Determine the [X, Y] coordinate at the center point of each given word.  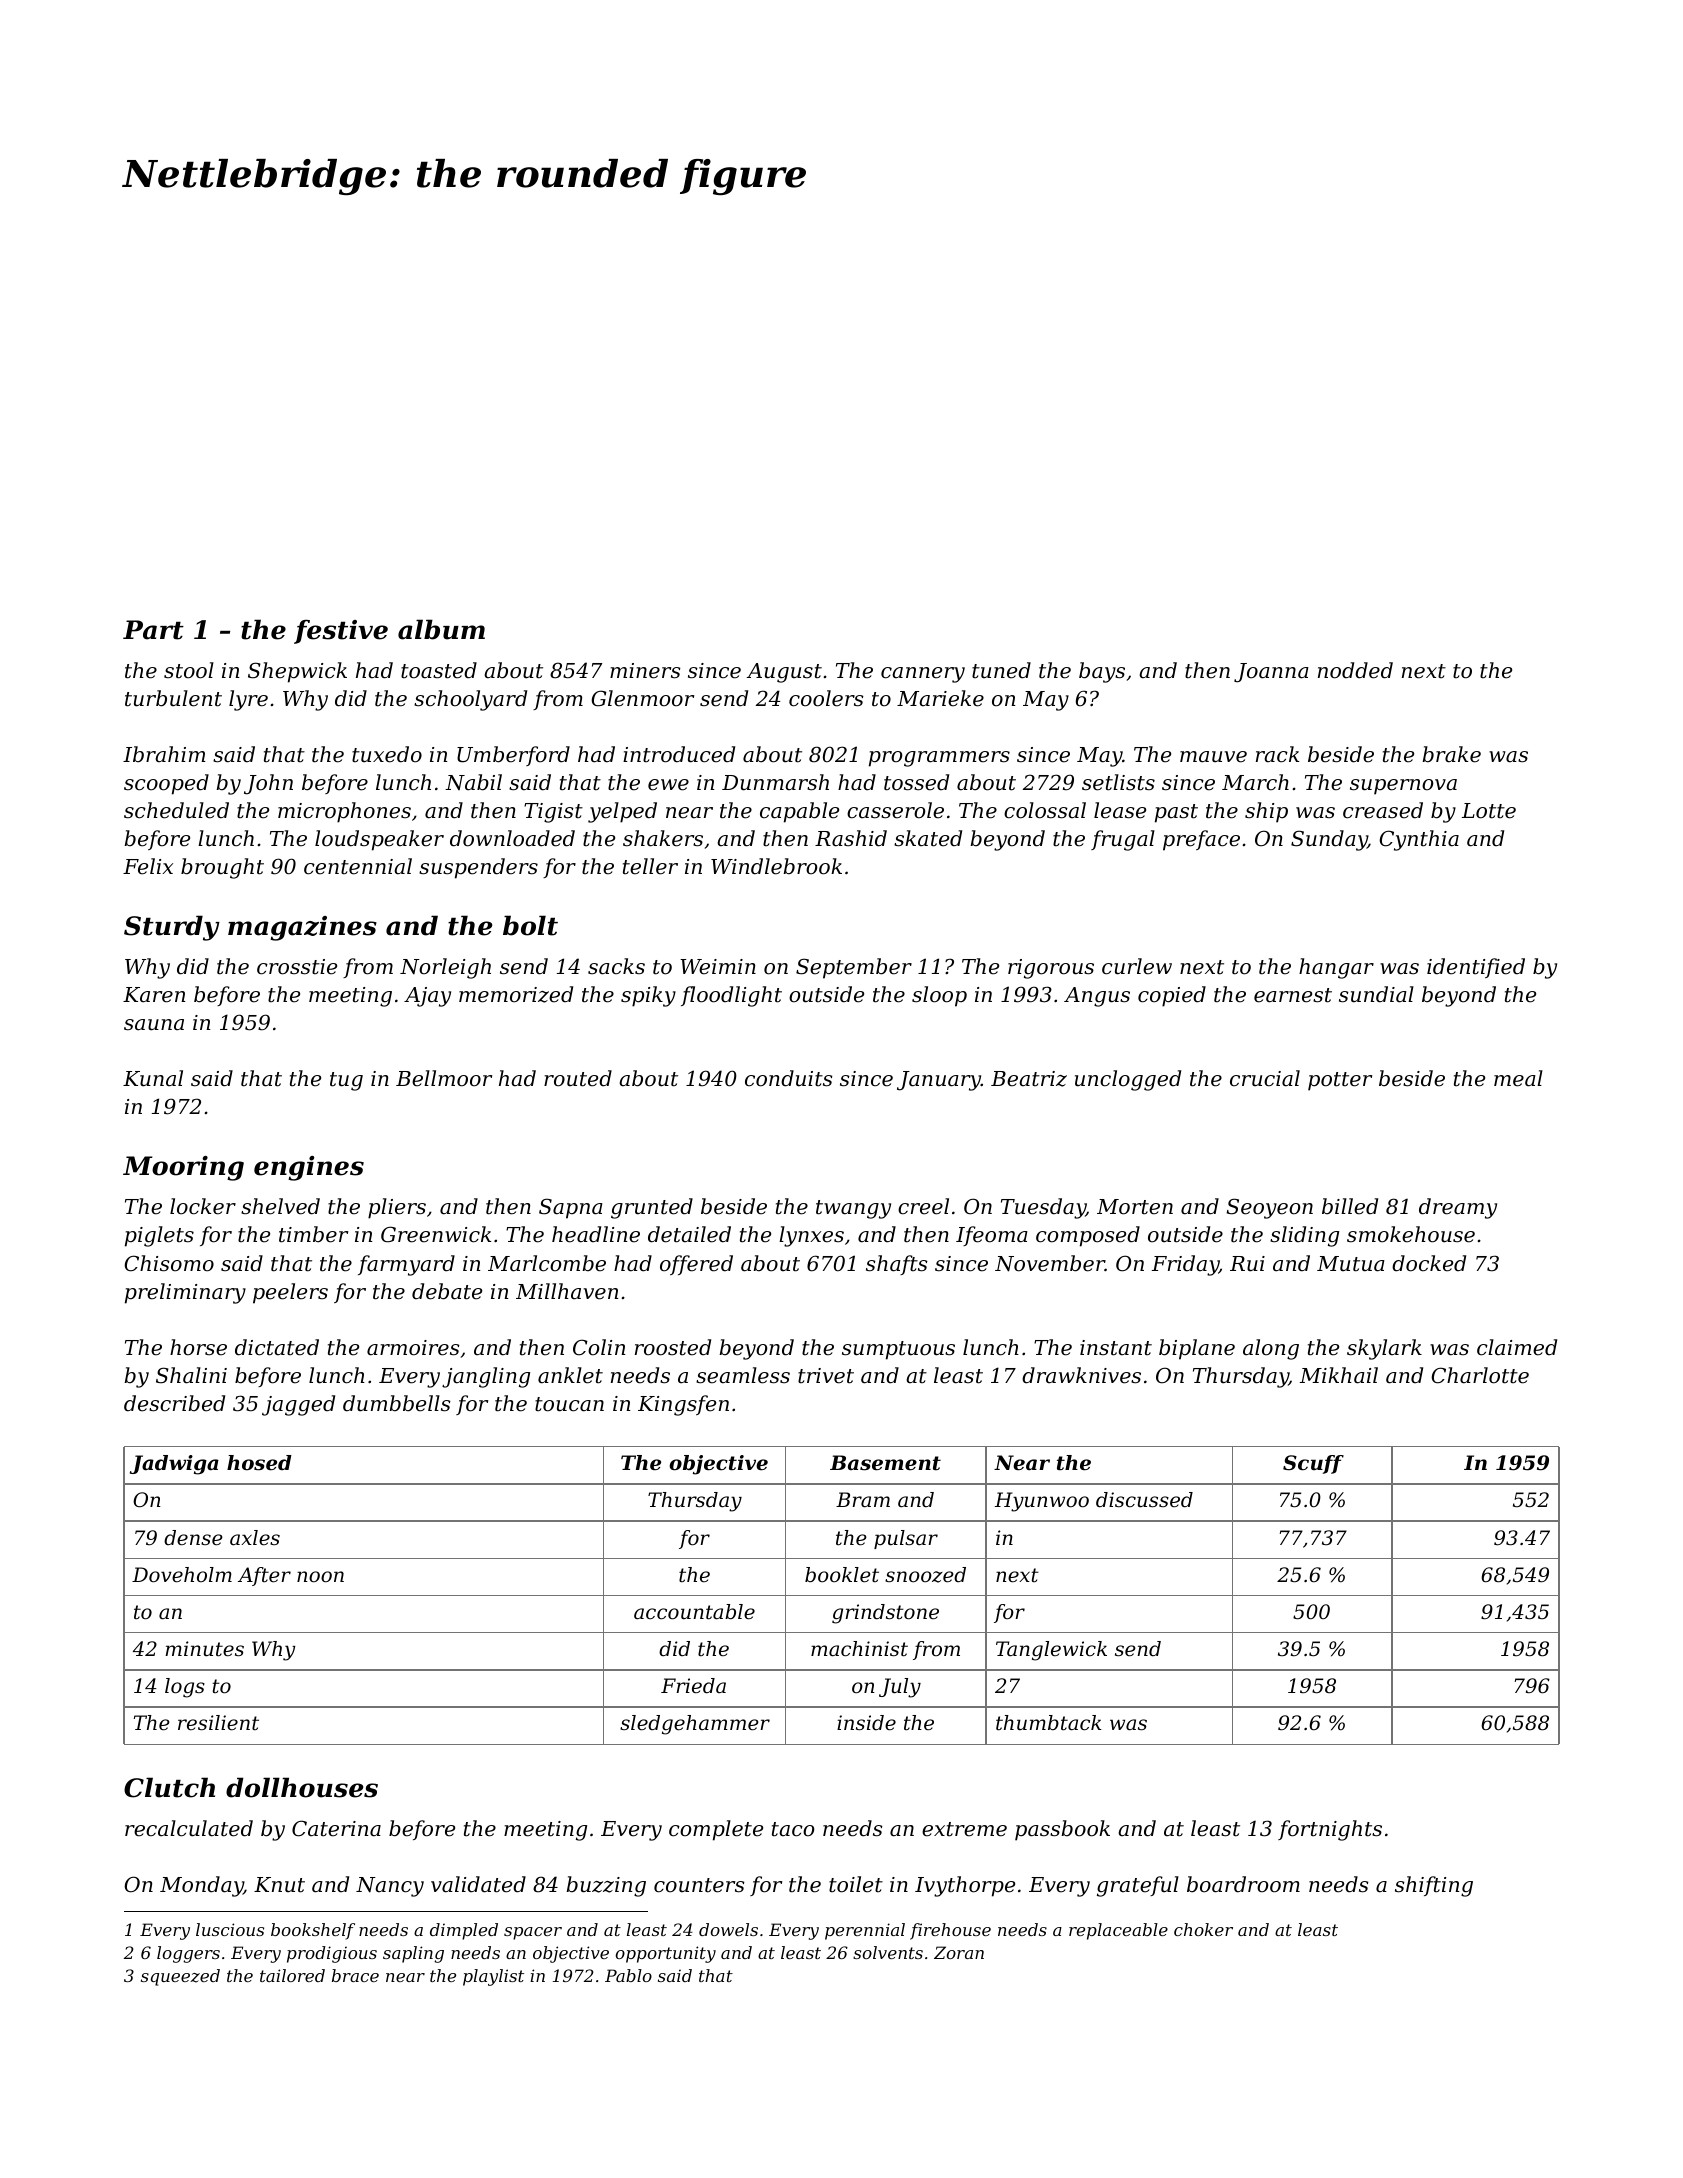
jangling [486, 1377]
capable [799, 812]
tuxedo [387, 754]
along [1271, 1349]
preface [1201, 840]
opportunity [666, 1954]
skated [928, 838]
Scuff [1313, 1464]
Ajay [427, 997]
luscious [230, 1929]
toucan [569, 1404]
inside [866, 1723]
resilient [218, 1723]
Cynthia [1419, 840]
